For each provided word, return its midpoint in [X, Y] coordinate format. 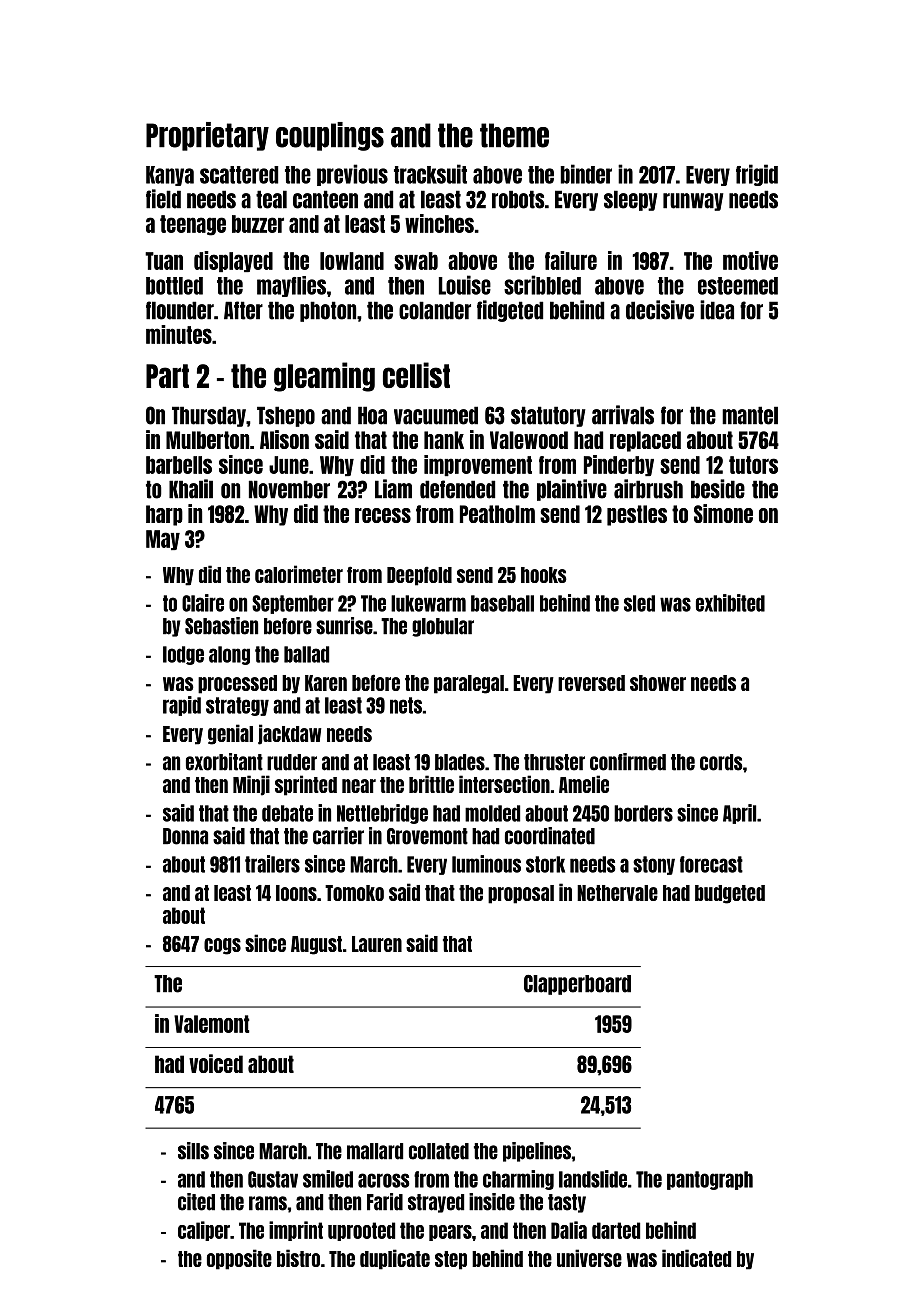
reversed [591, 683]
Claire [203, 603]
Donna [185, 836]
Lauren [377, 944]
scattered [239, 175]
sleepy [630, 200]
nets [406, 705]
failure [571, 260]
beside [718, 489]
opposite [239, 1259]
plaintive [572, 490]
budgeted [730, 894]
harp [164, 515]
